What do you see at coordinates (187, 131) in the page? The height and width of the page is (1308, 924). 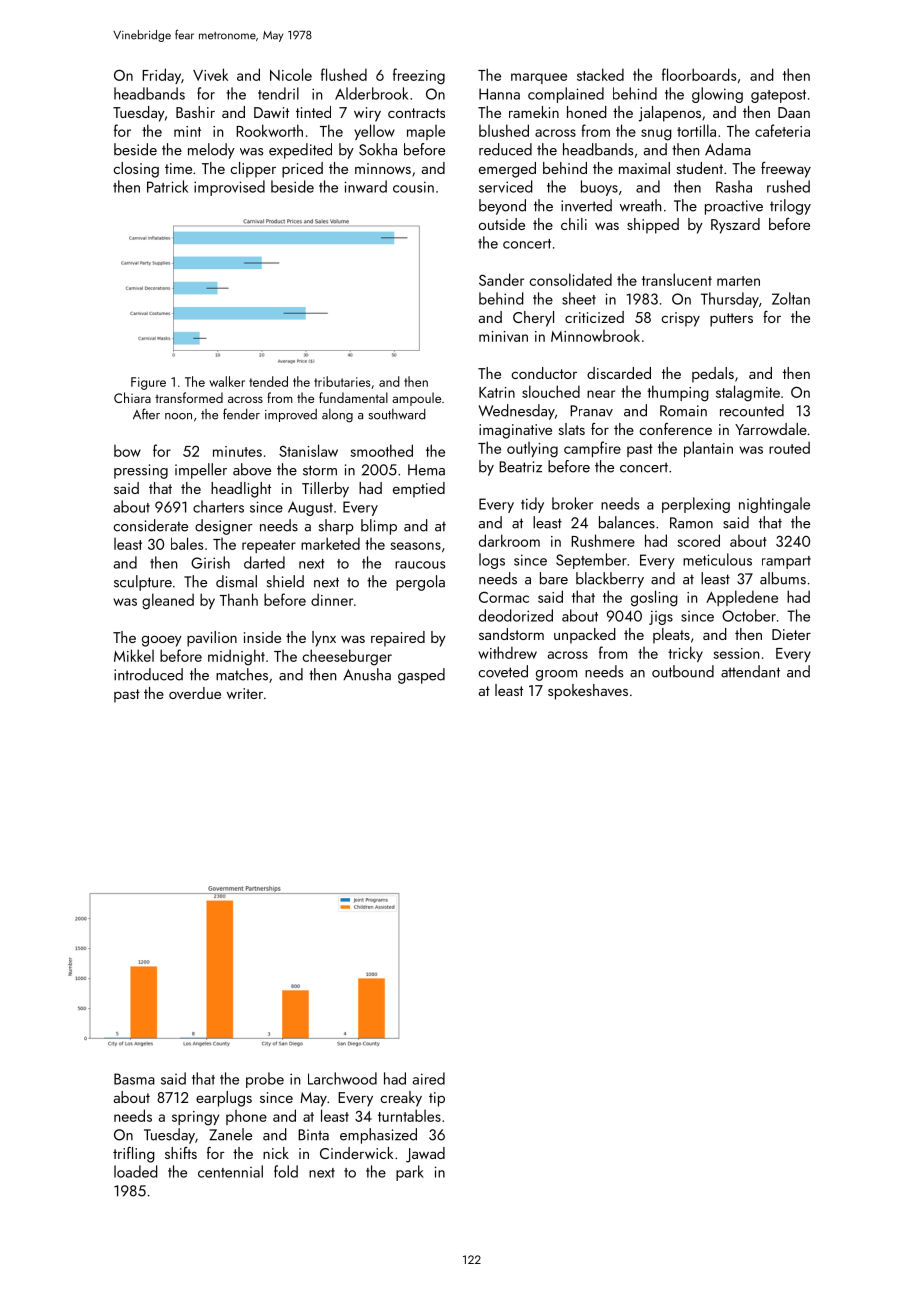 I see `mint` at bounding box center [187, 131].
